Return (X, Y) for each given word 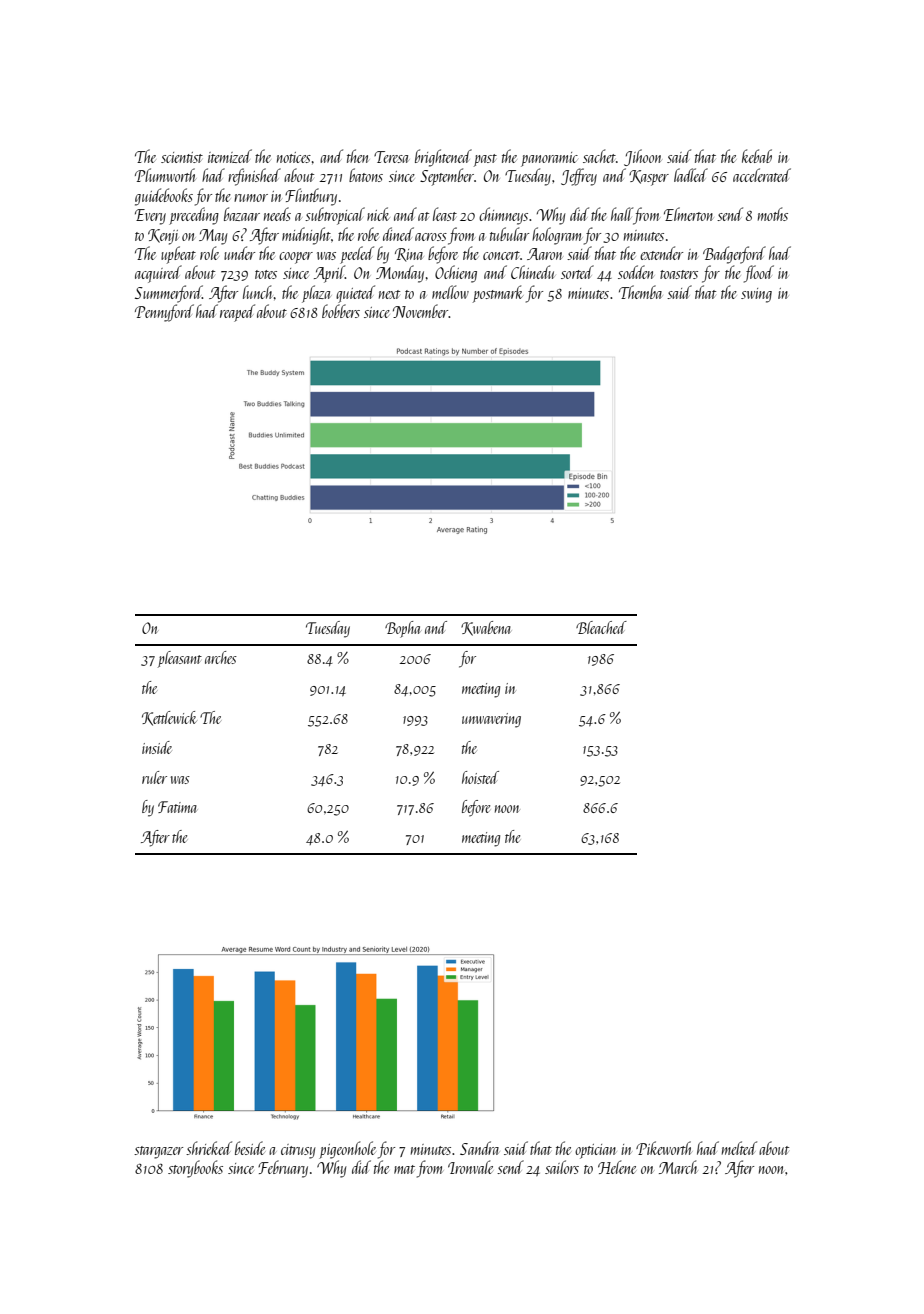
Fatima (177, 807)
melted (739, 1148)
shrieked (209, 1148)
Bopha (403, 629)
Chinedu (533, 272)
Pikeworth (664, 1148)
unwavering (491, 720)
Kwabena (486, 628)
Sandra (479, 1148)
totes (266, 274)
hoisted (480, 777)
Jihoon (643, 157)
